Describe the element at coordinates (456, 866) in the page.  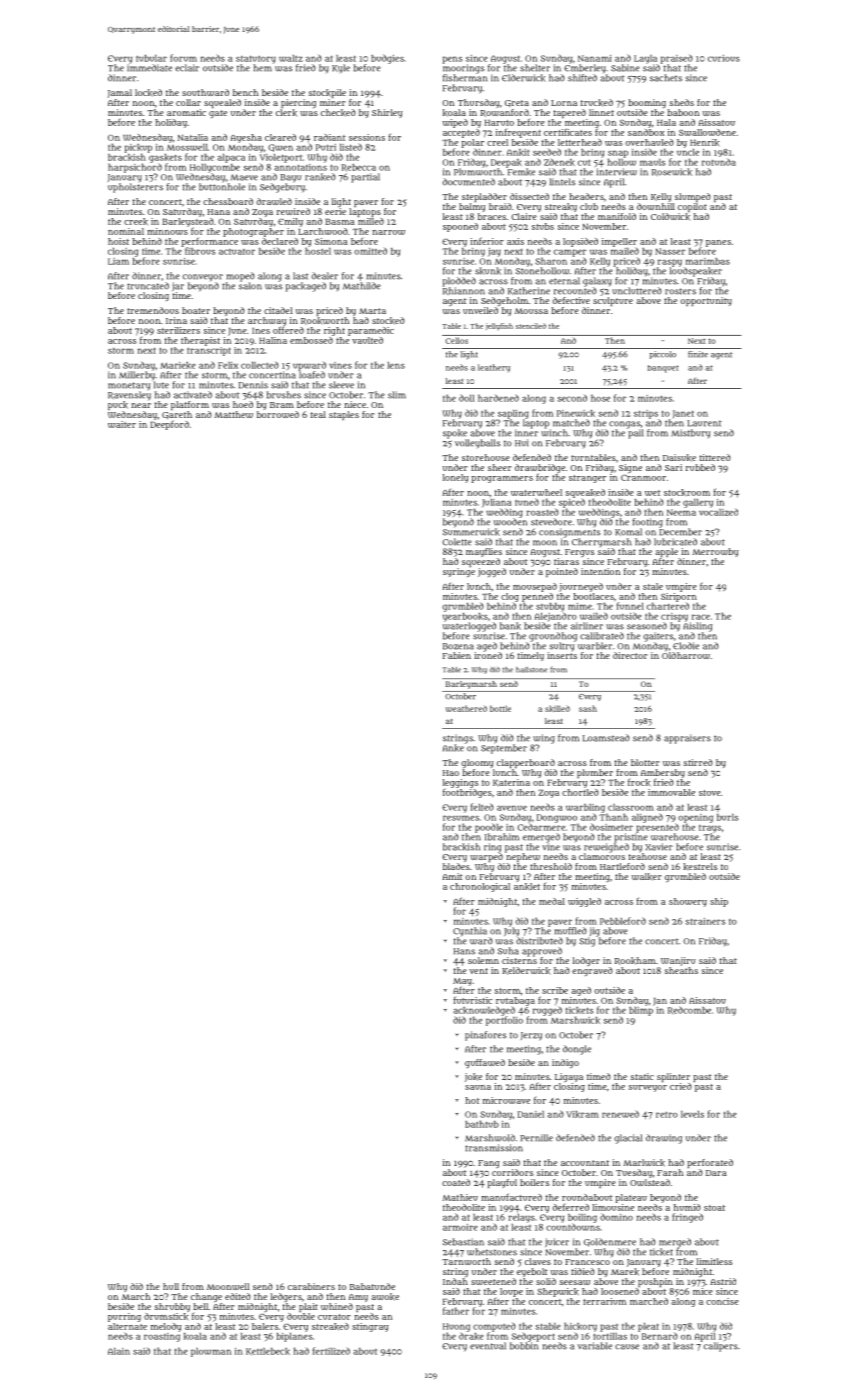
I see `blades` at that location.
